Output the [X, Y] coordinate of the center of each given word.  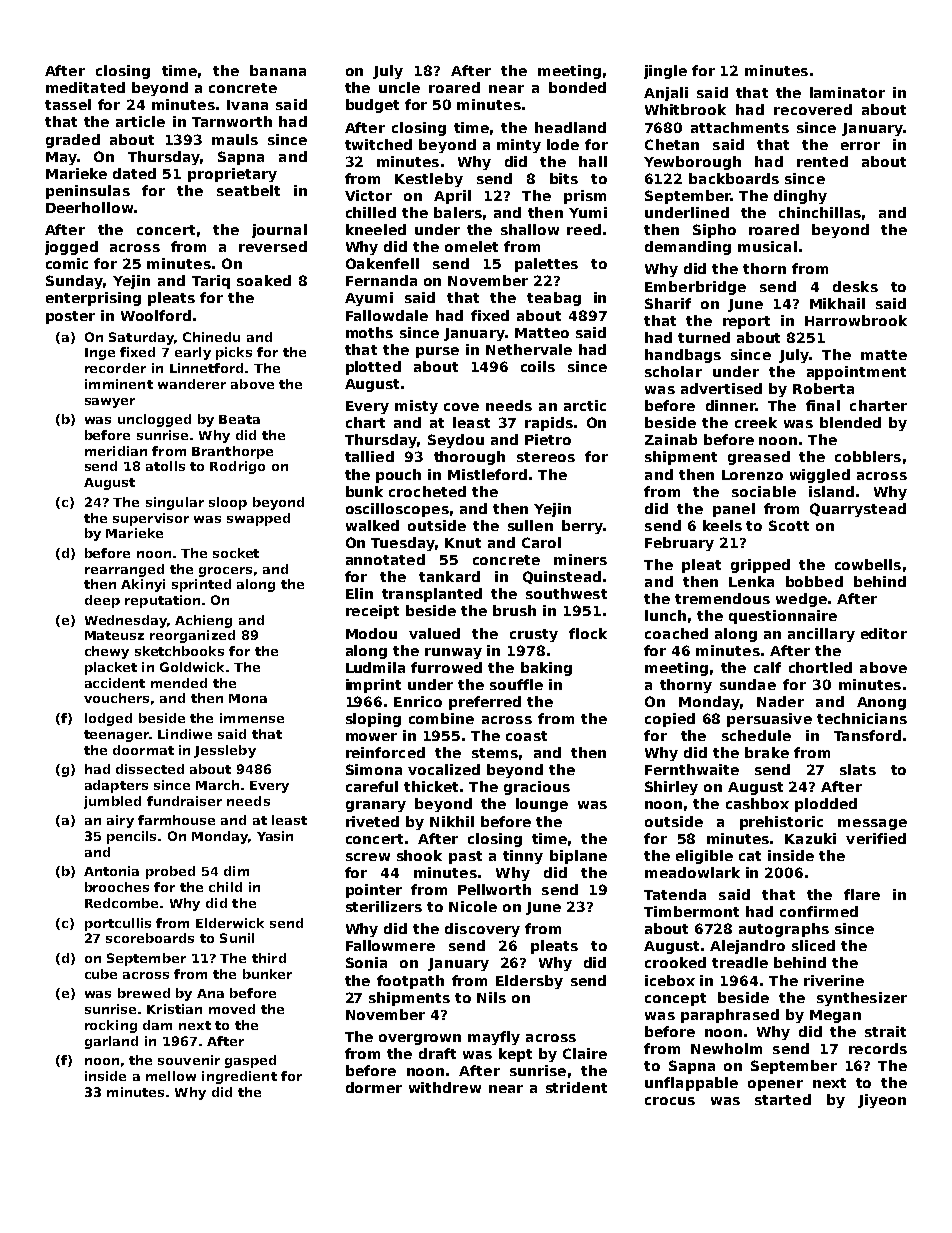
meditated [85, 87]
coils [538, 366]
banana [278, 70]
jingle [665, 72]
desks [855, 286]
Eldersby [529, 982]
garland [111, 1042]
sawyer [110, 403]
